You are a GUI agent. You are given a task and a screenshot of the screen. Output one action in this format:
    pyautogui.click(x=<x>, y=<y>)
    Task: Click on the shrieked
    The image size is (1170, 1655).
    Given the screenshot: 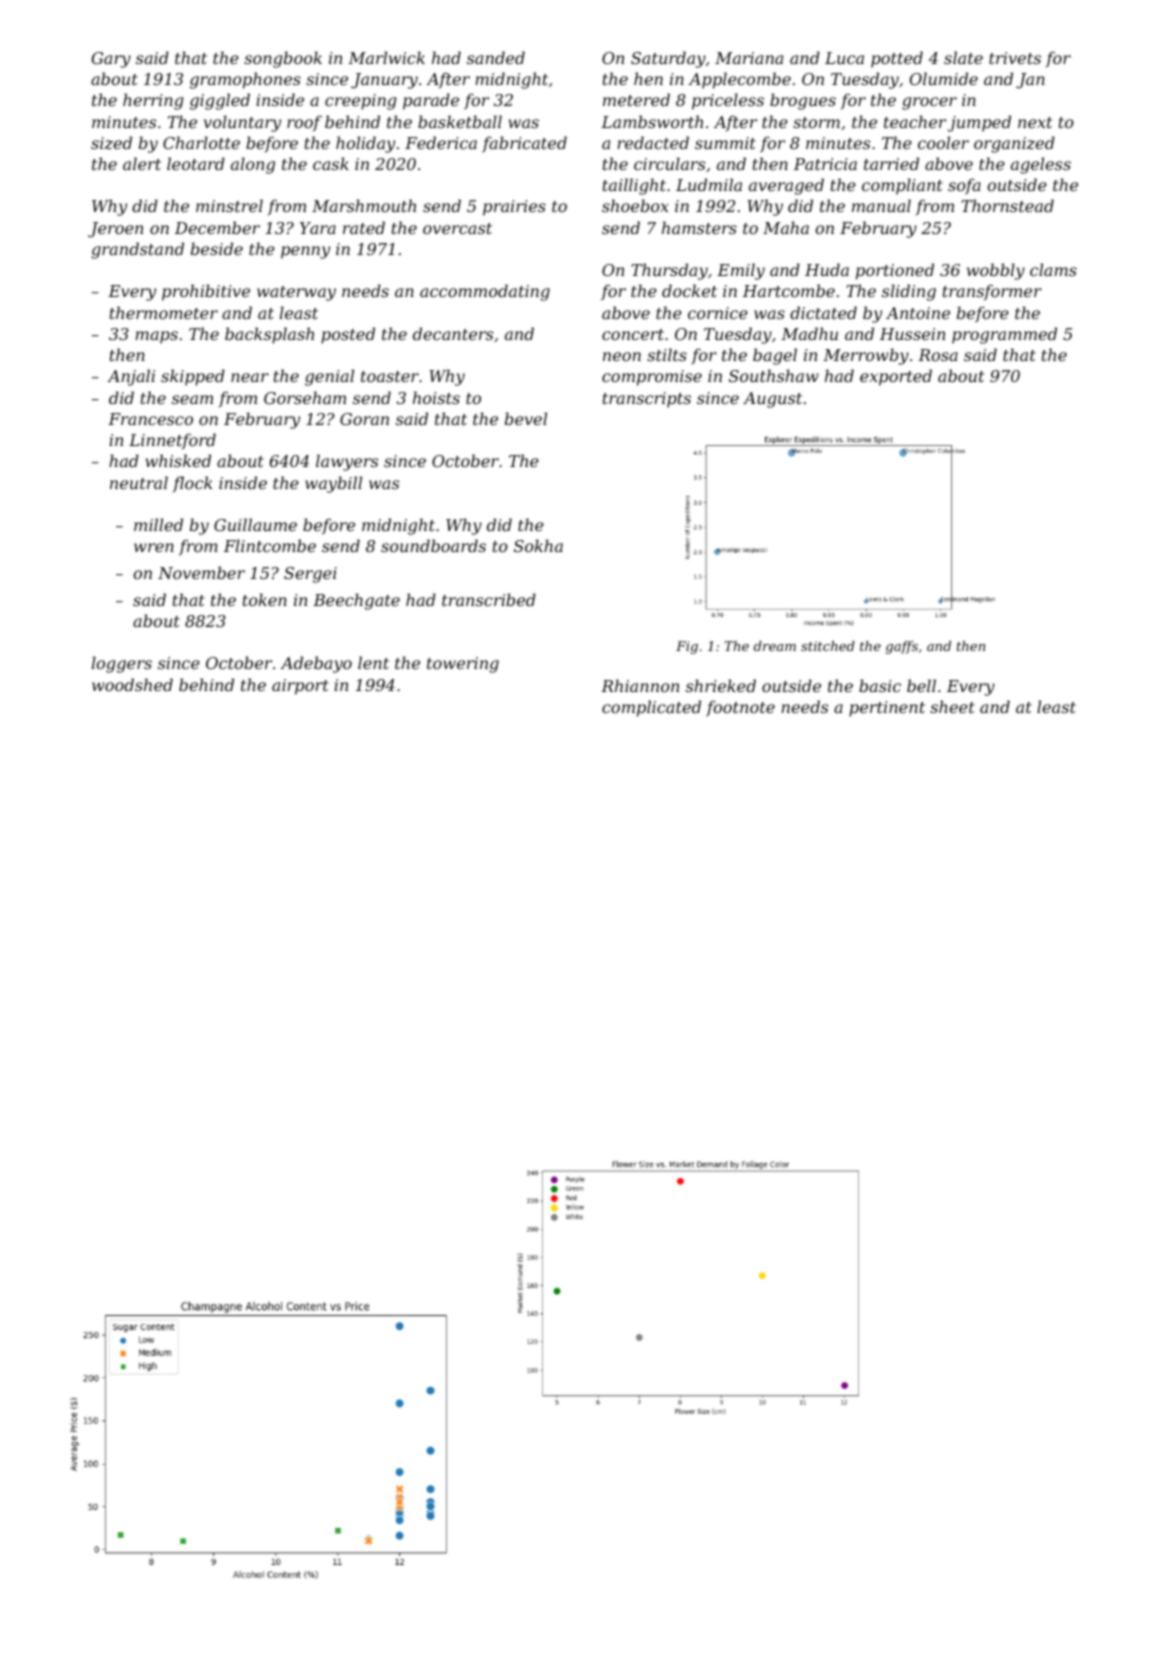 What is the action you would take?
    pyautogui.click(x=721, y=685)
